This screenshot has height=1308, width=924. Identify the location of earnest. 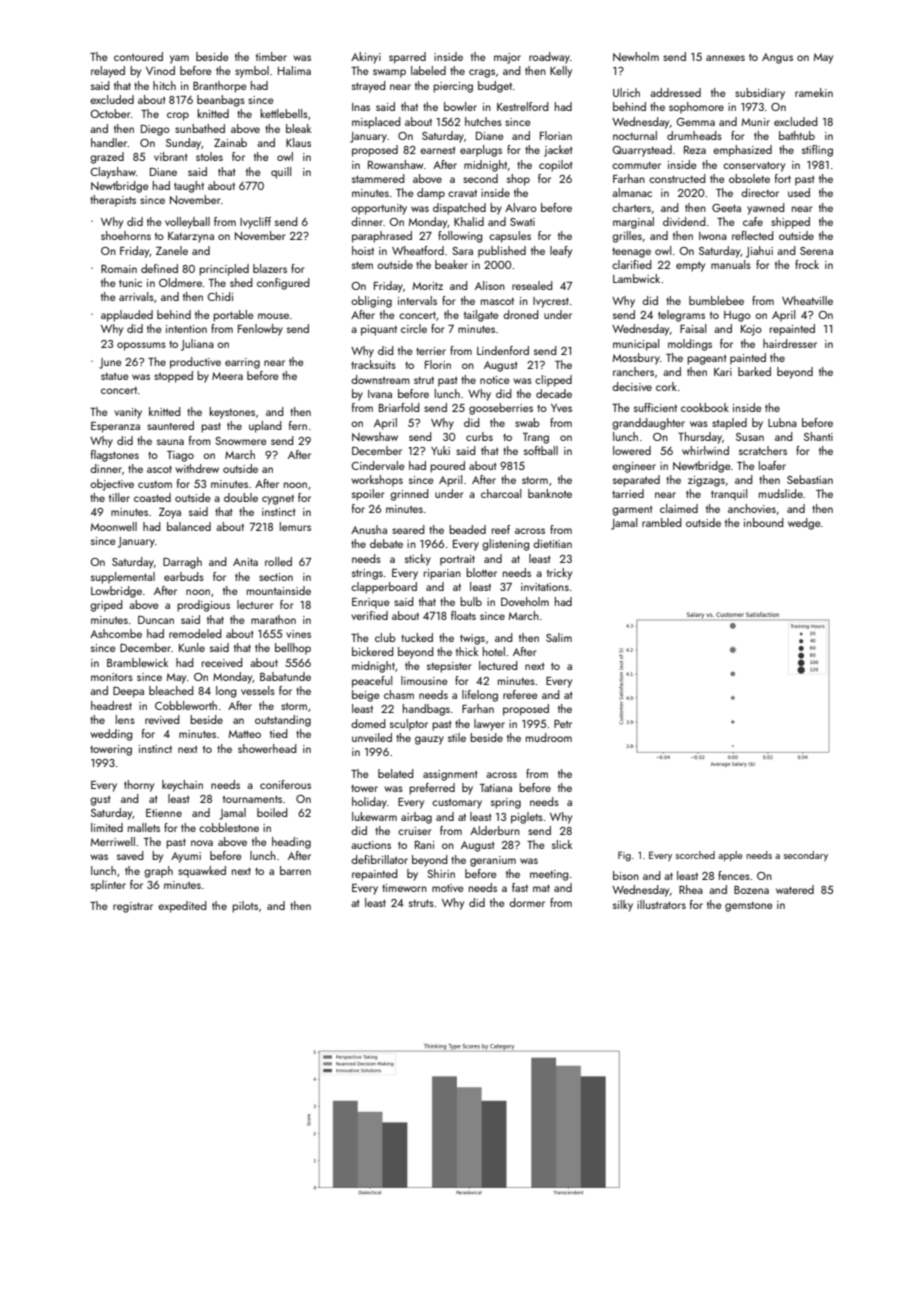
(437, 150).
